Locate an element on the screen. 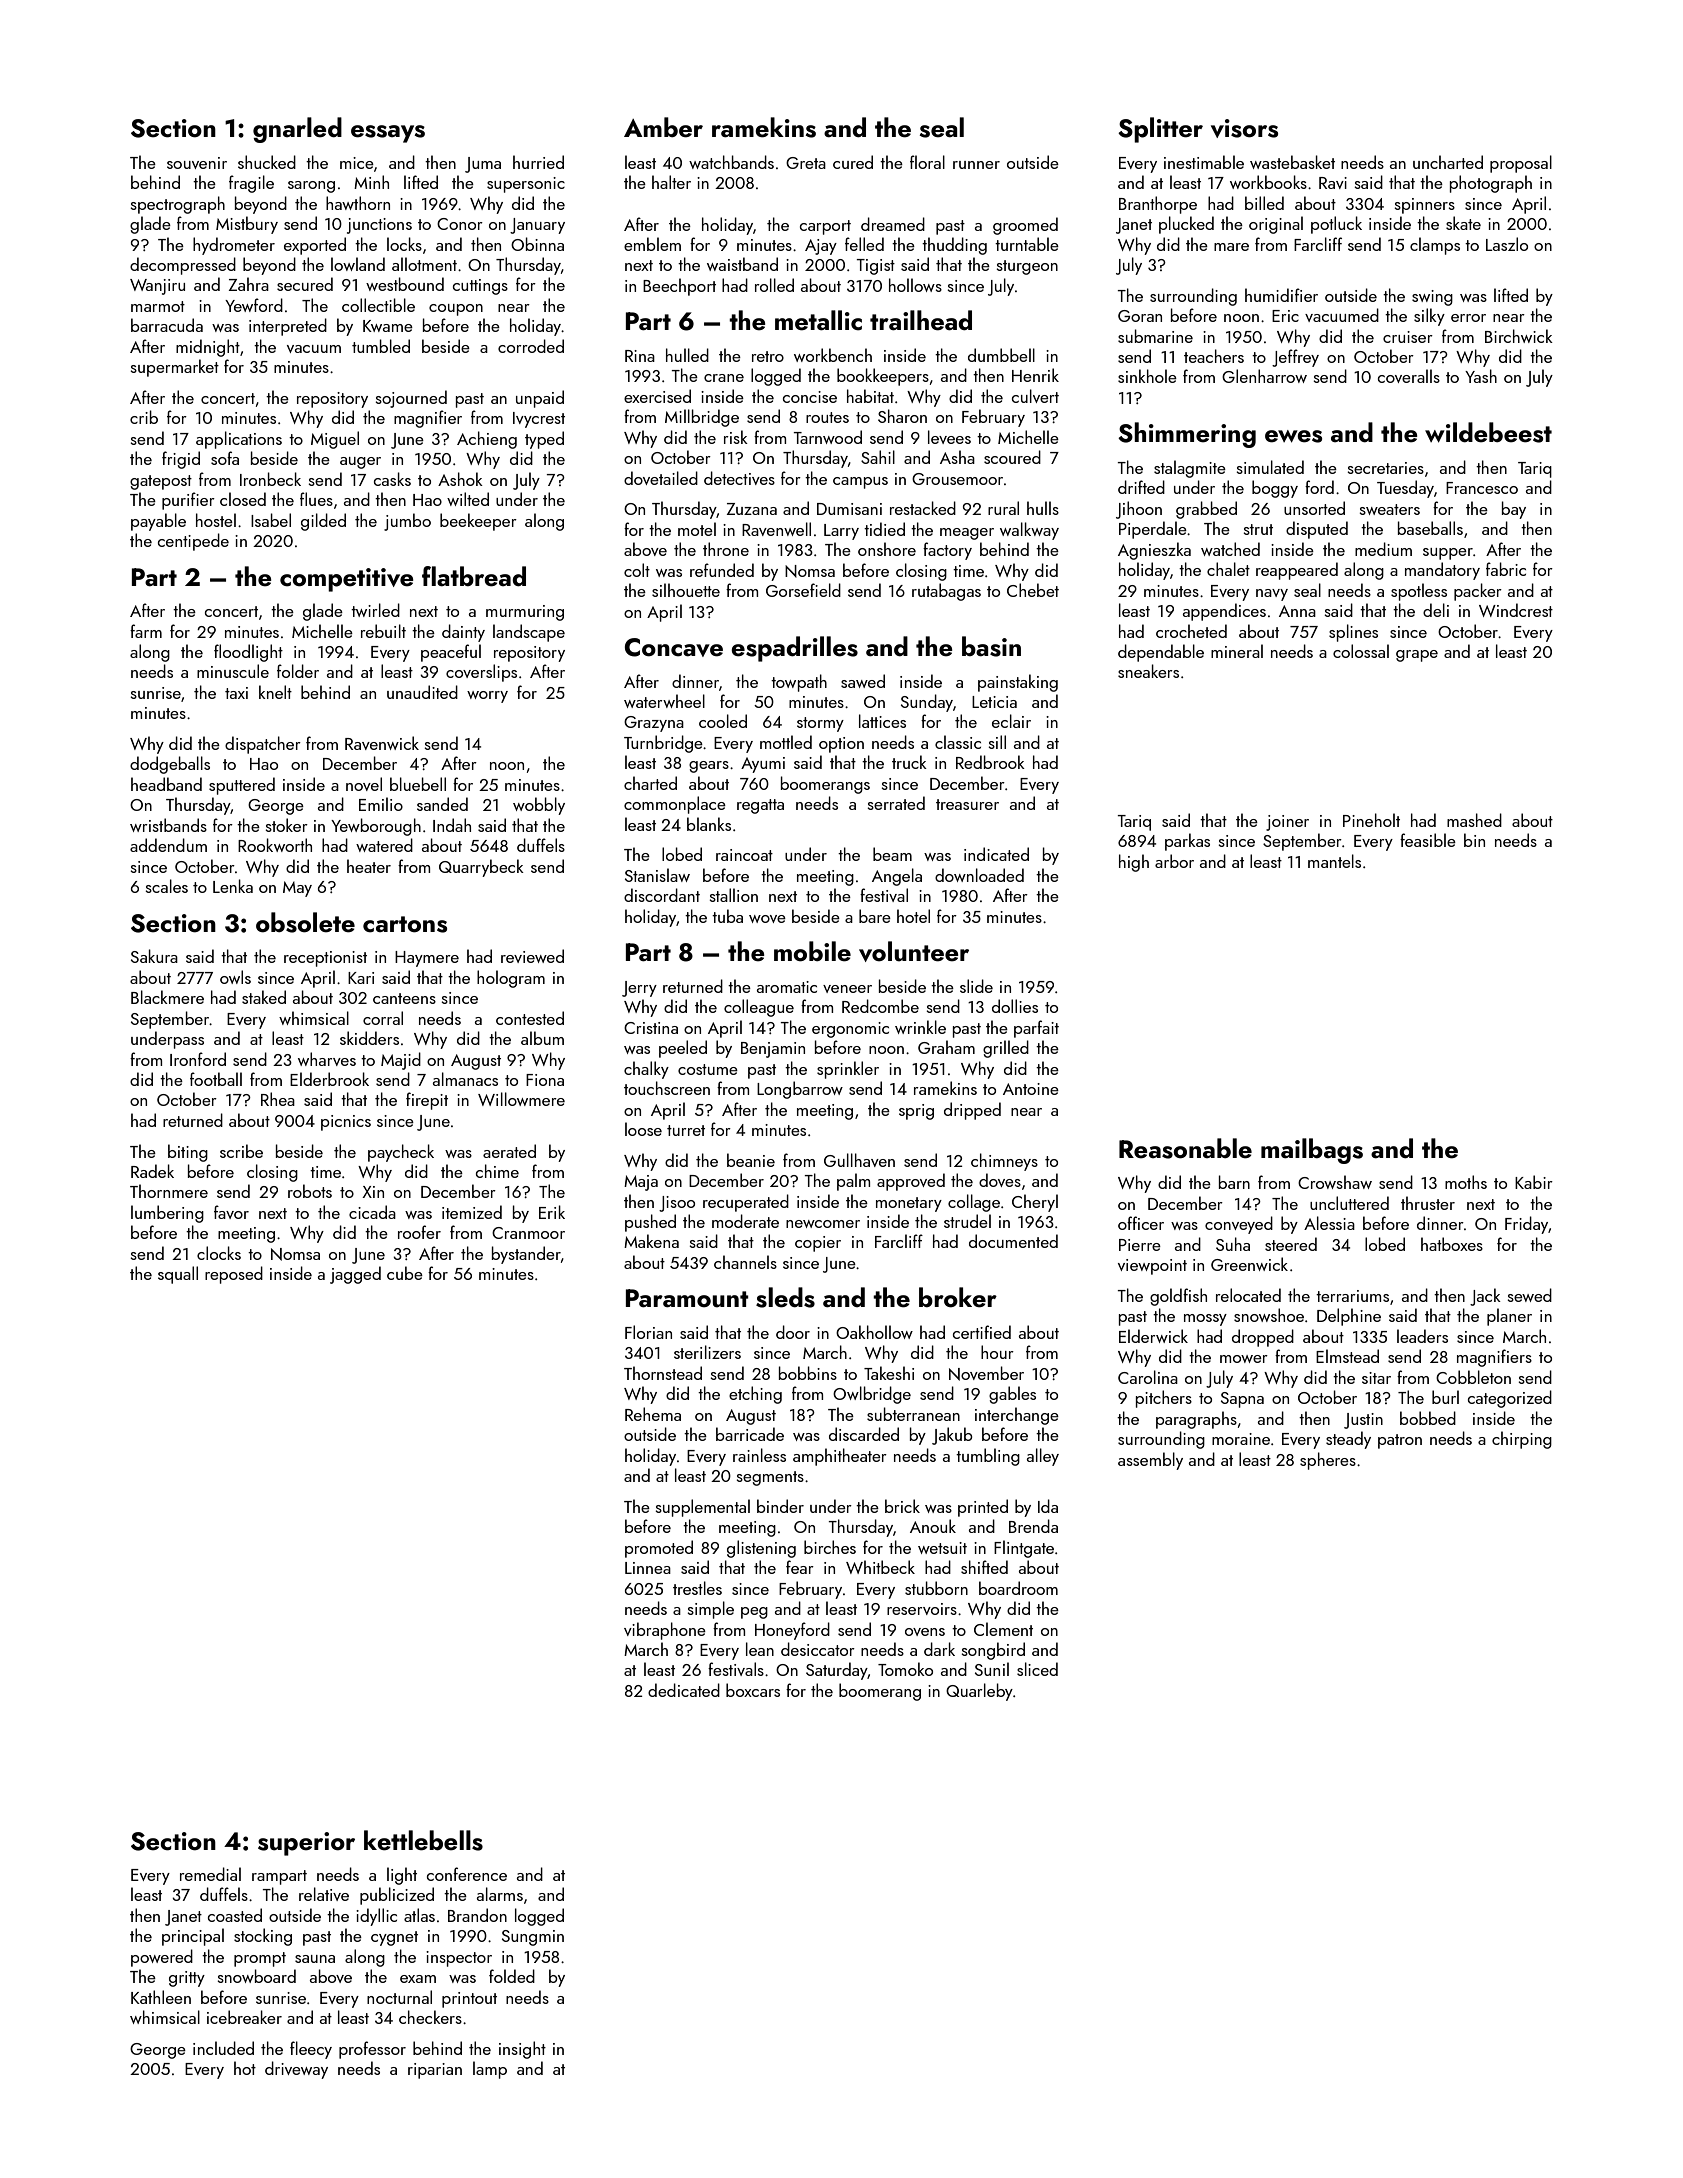 The width and height of the screenshot is (1683, 2178). bluebell is located at coordinates (418, 784).
